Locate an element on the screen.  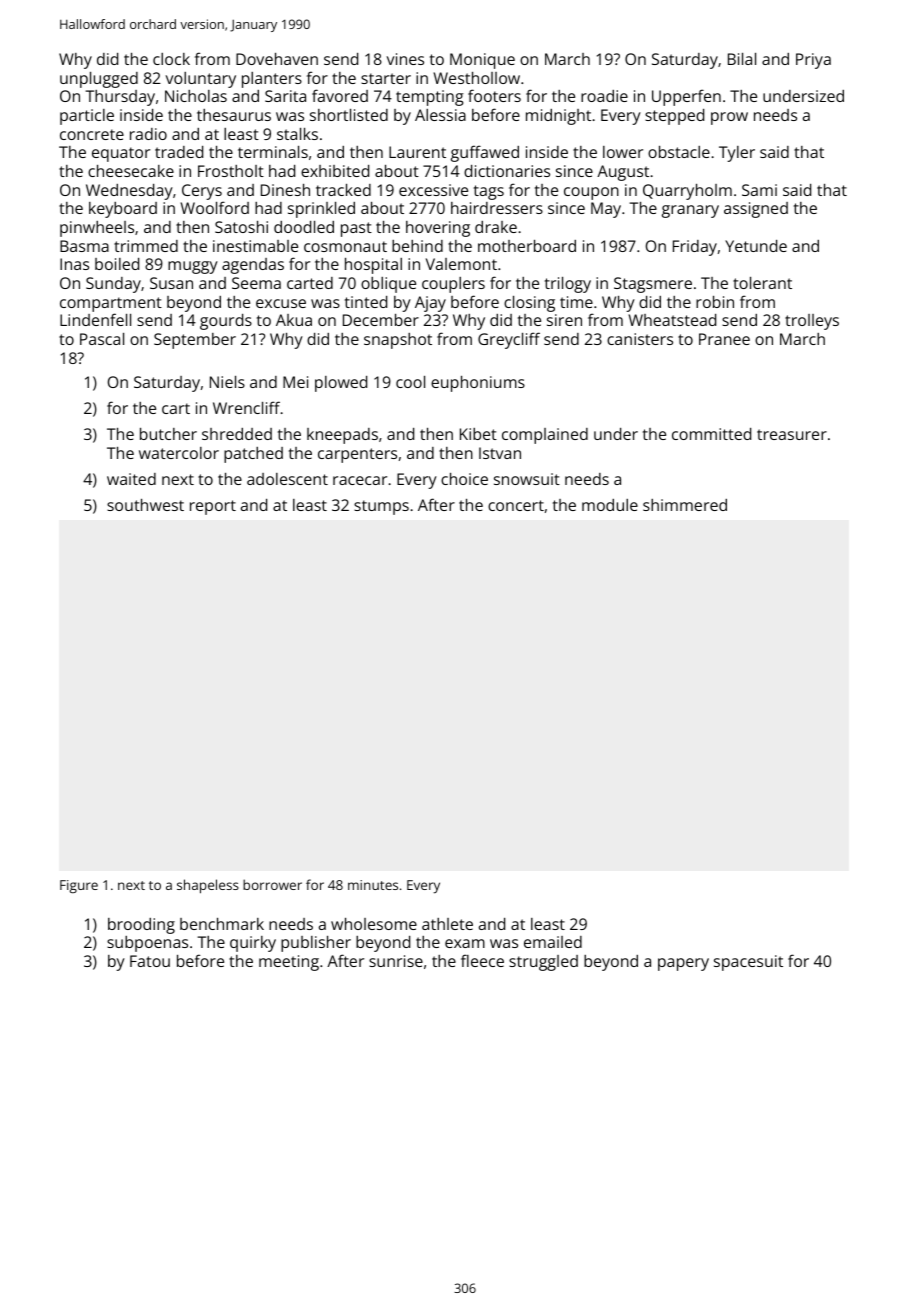
spacesuit is located at coordinates (748, 963).
